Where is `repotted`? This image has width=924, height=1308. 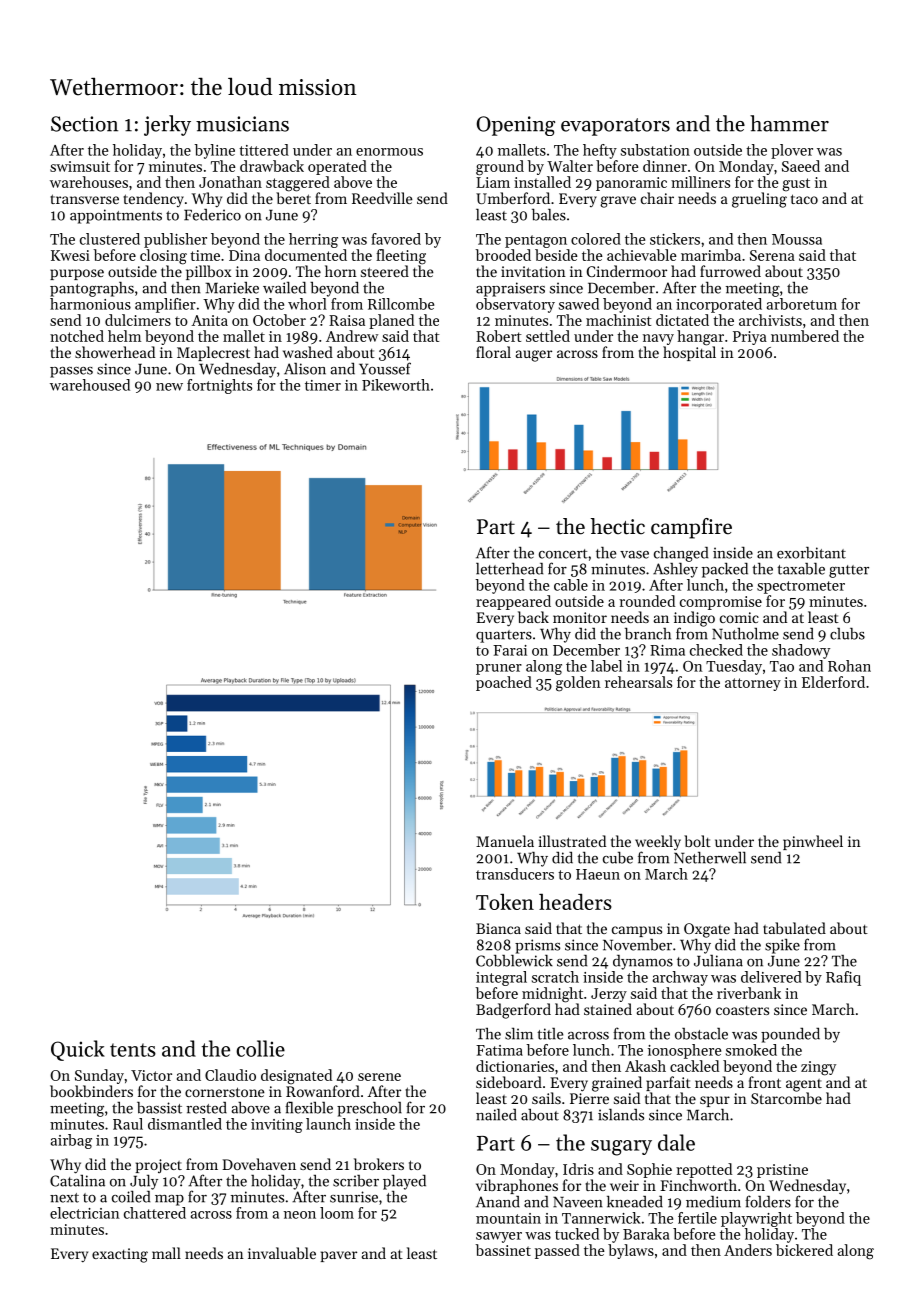
repotted is located at coordinates (704, 1170).
